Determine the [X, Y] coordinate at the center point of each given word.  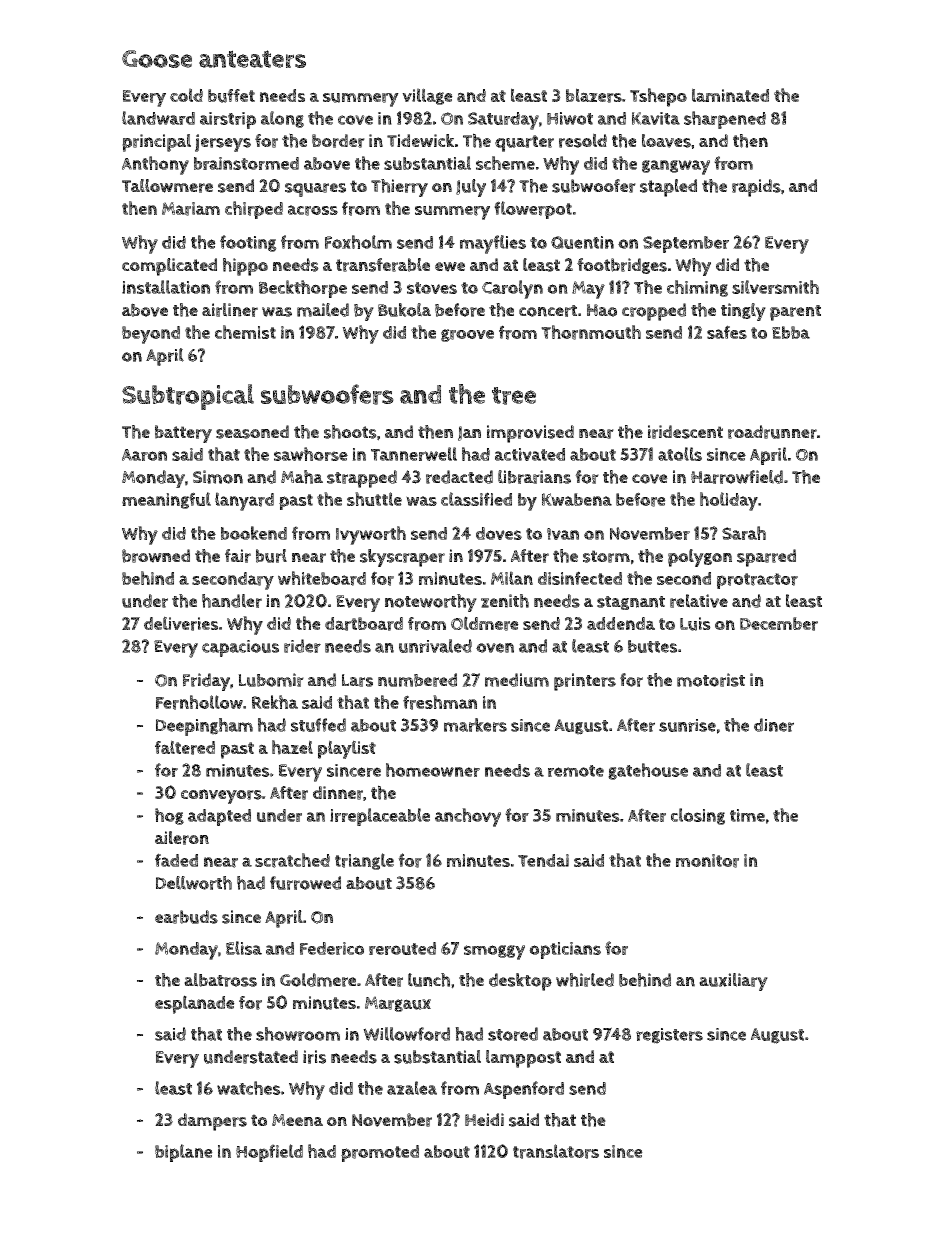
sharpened [725, 120]
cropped [654, 312]
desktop [520, 982]
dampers [212, 1122]
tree [514, 396]
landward [158, 118]
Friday [206, 682]
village [427, 96]
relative [699, 601]
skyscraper [402, 558]
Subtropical [188, 397]
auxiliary [733, 982]
